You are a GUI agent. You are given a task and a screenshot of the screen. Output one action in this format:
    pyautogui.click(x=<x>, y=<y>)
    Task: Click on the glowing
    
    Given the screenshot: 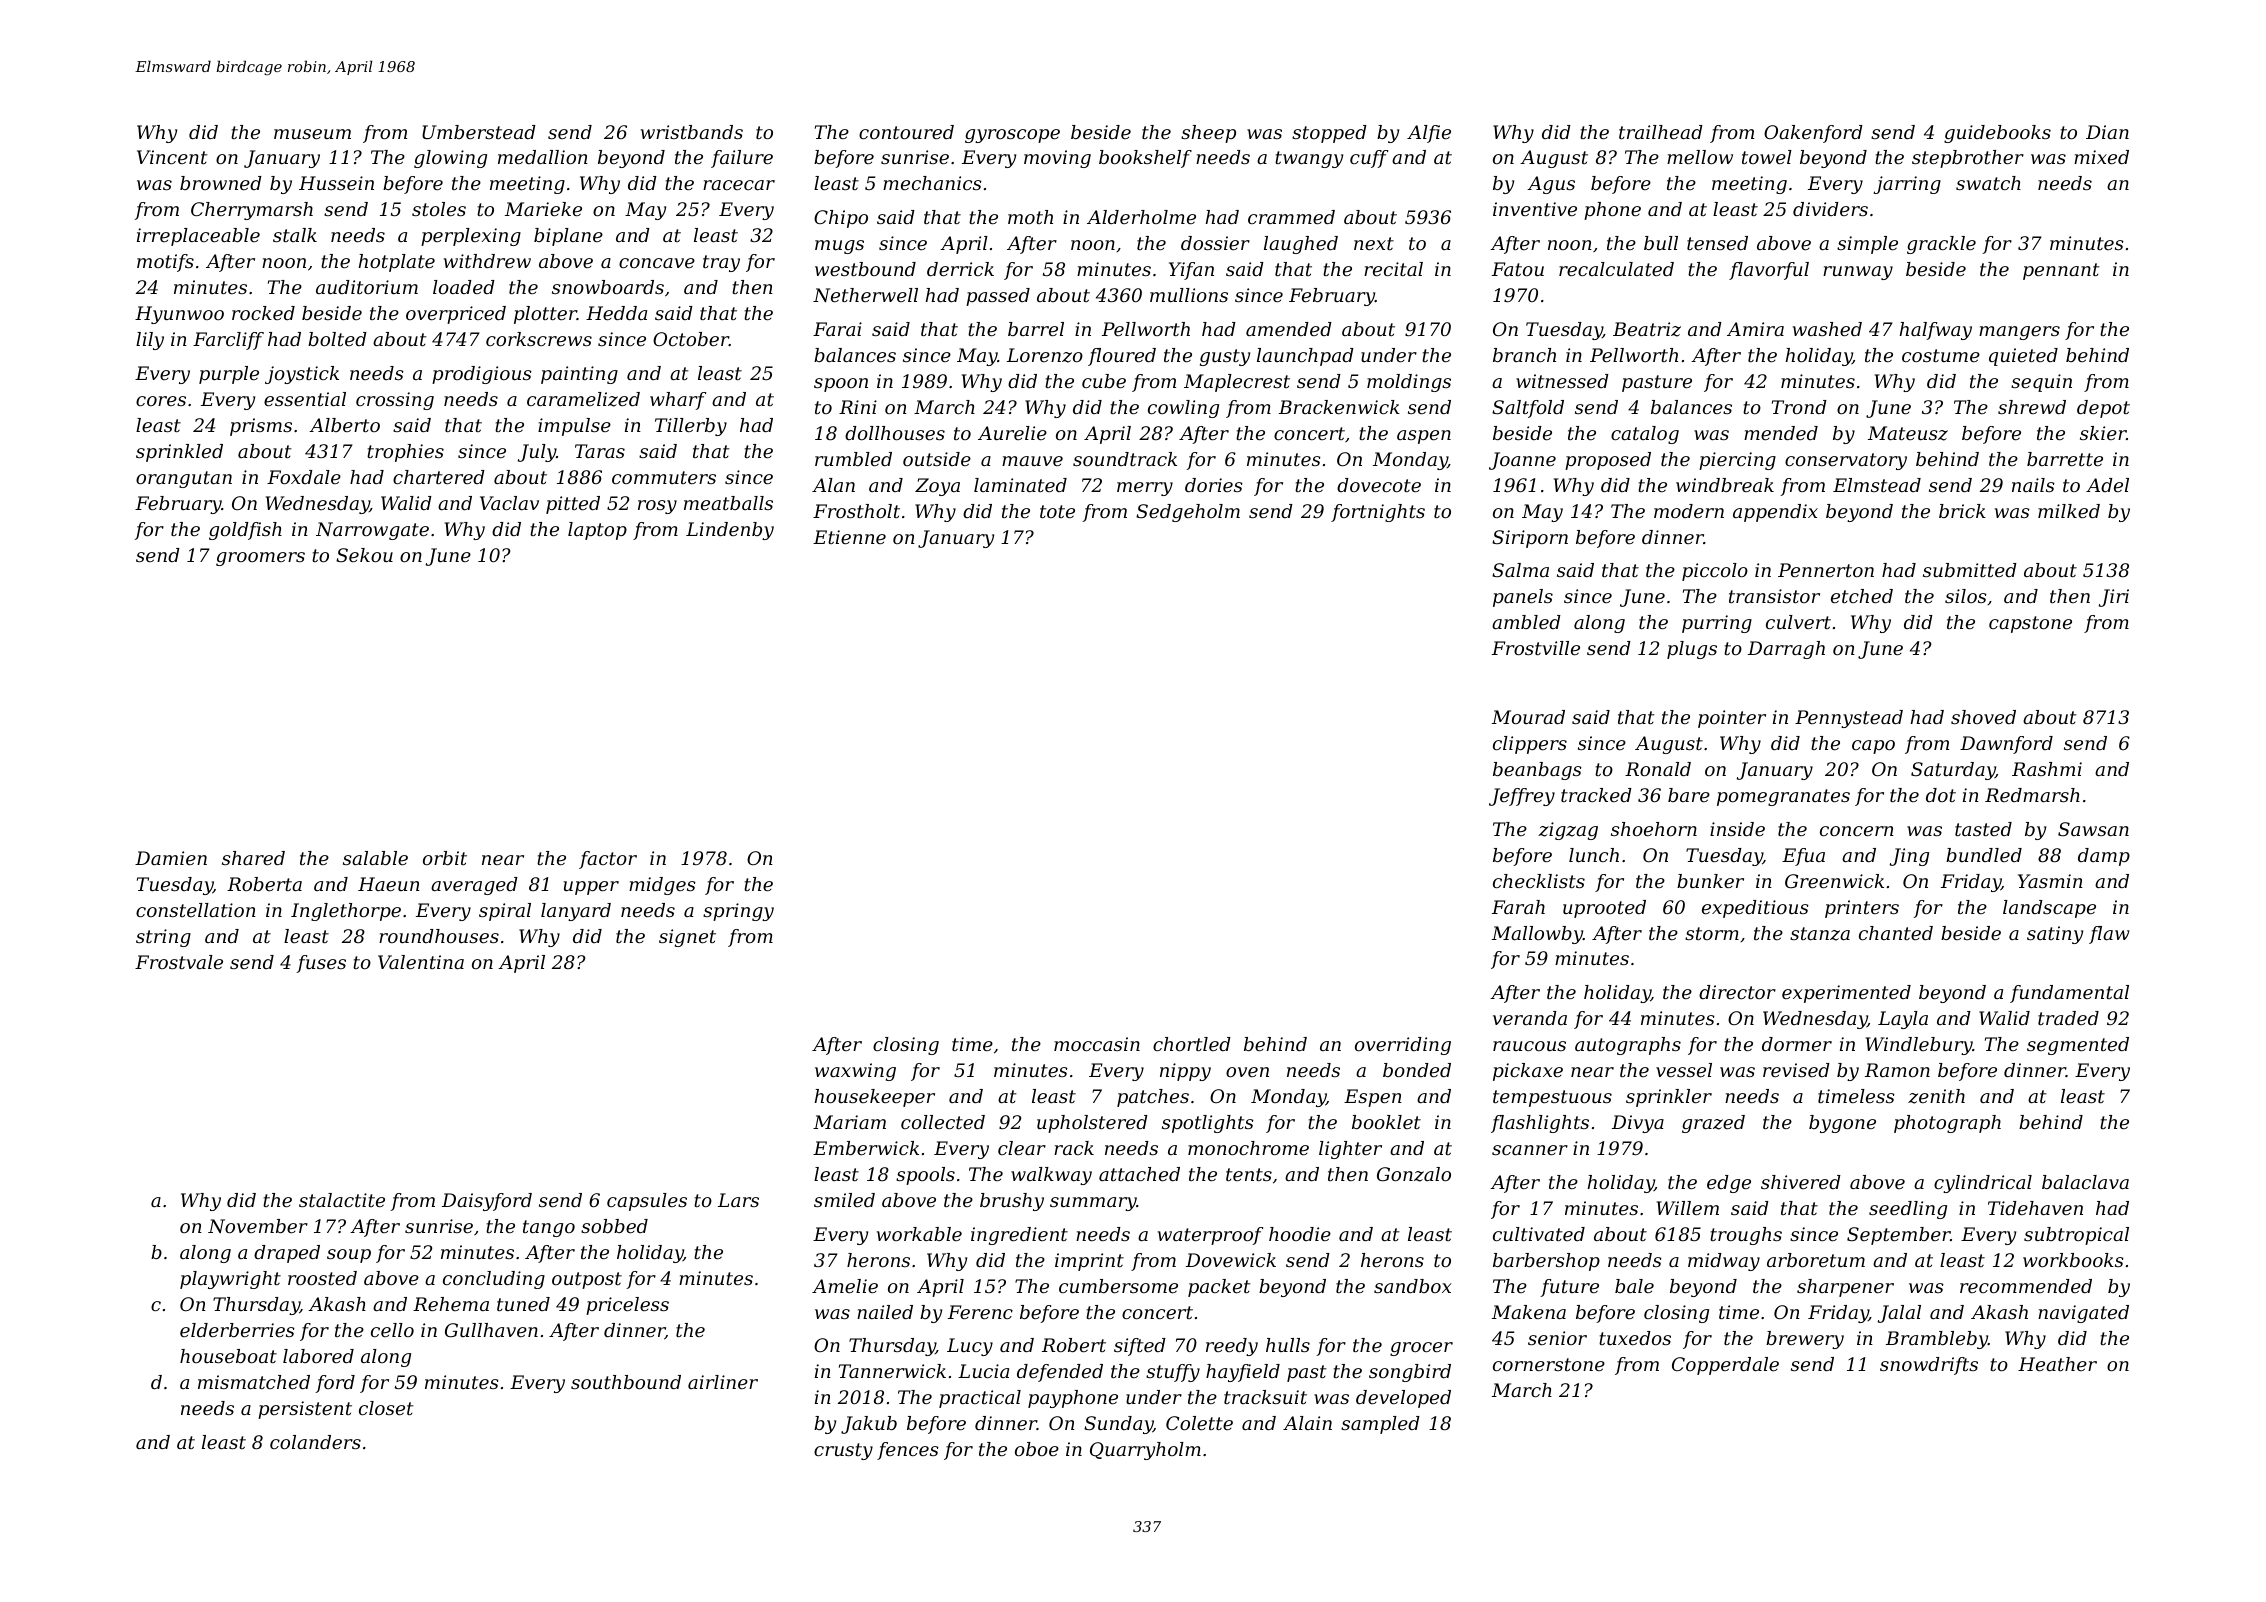 What is the action you would take?
    pyautogui.click(x=450, y=159)
